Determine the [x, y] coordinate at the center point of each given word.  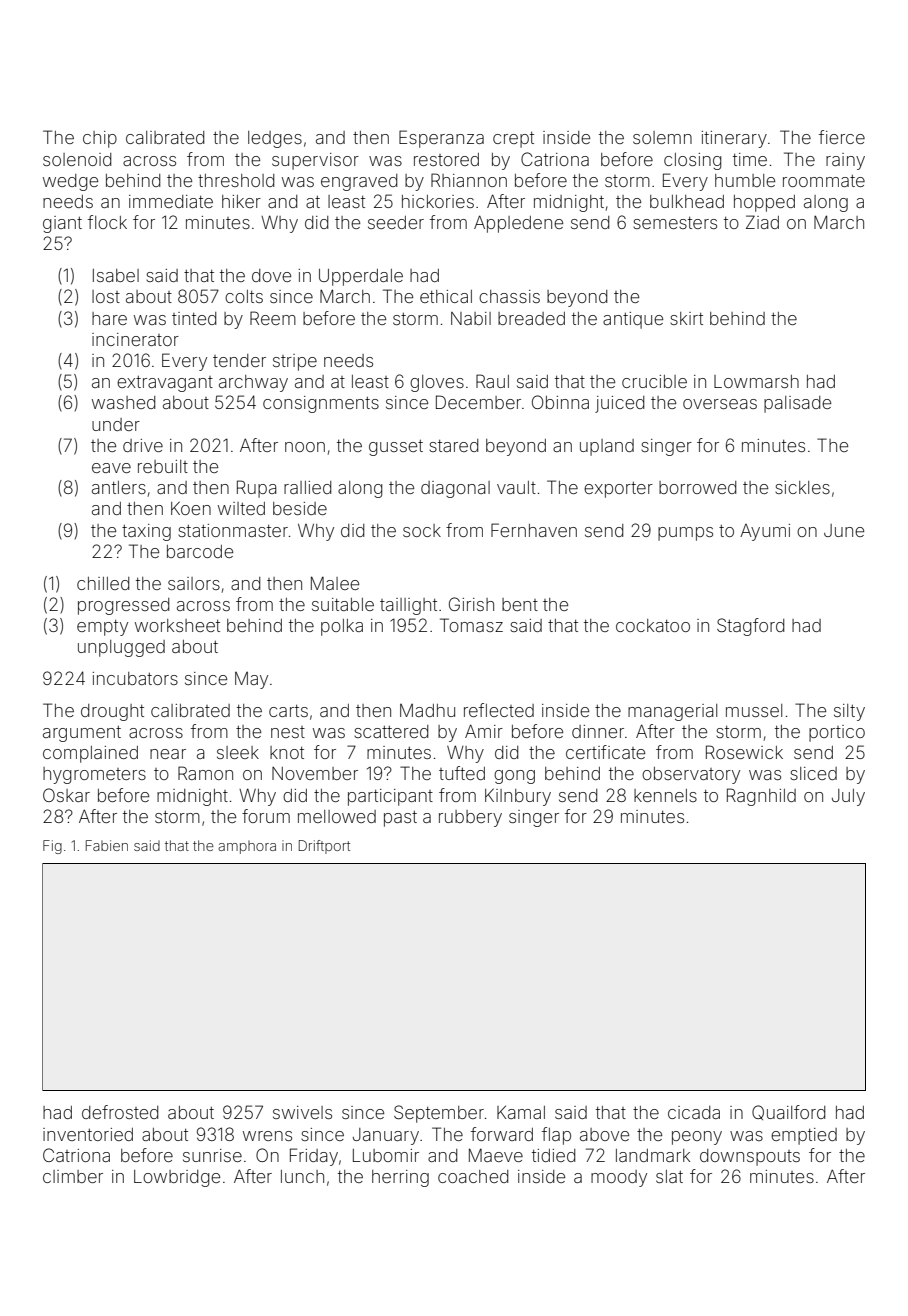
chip [100, 139]
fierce [842, 137]
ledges [275, 139]
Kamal [521, 1112]
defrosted [120, 1112]
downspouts [750, 1157]
